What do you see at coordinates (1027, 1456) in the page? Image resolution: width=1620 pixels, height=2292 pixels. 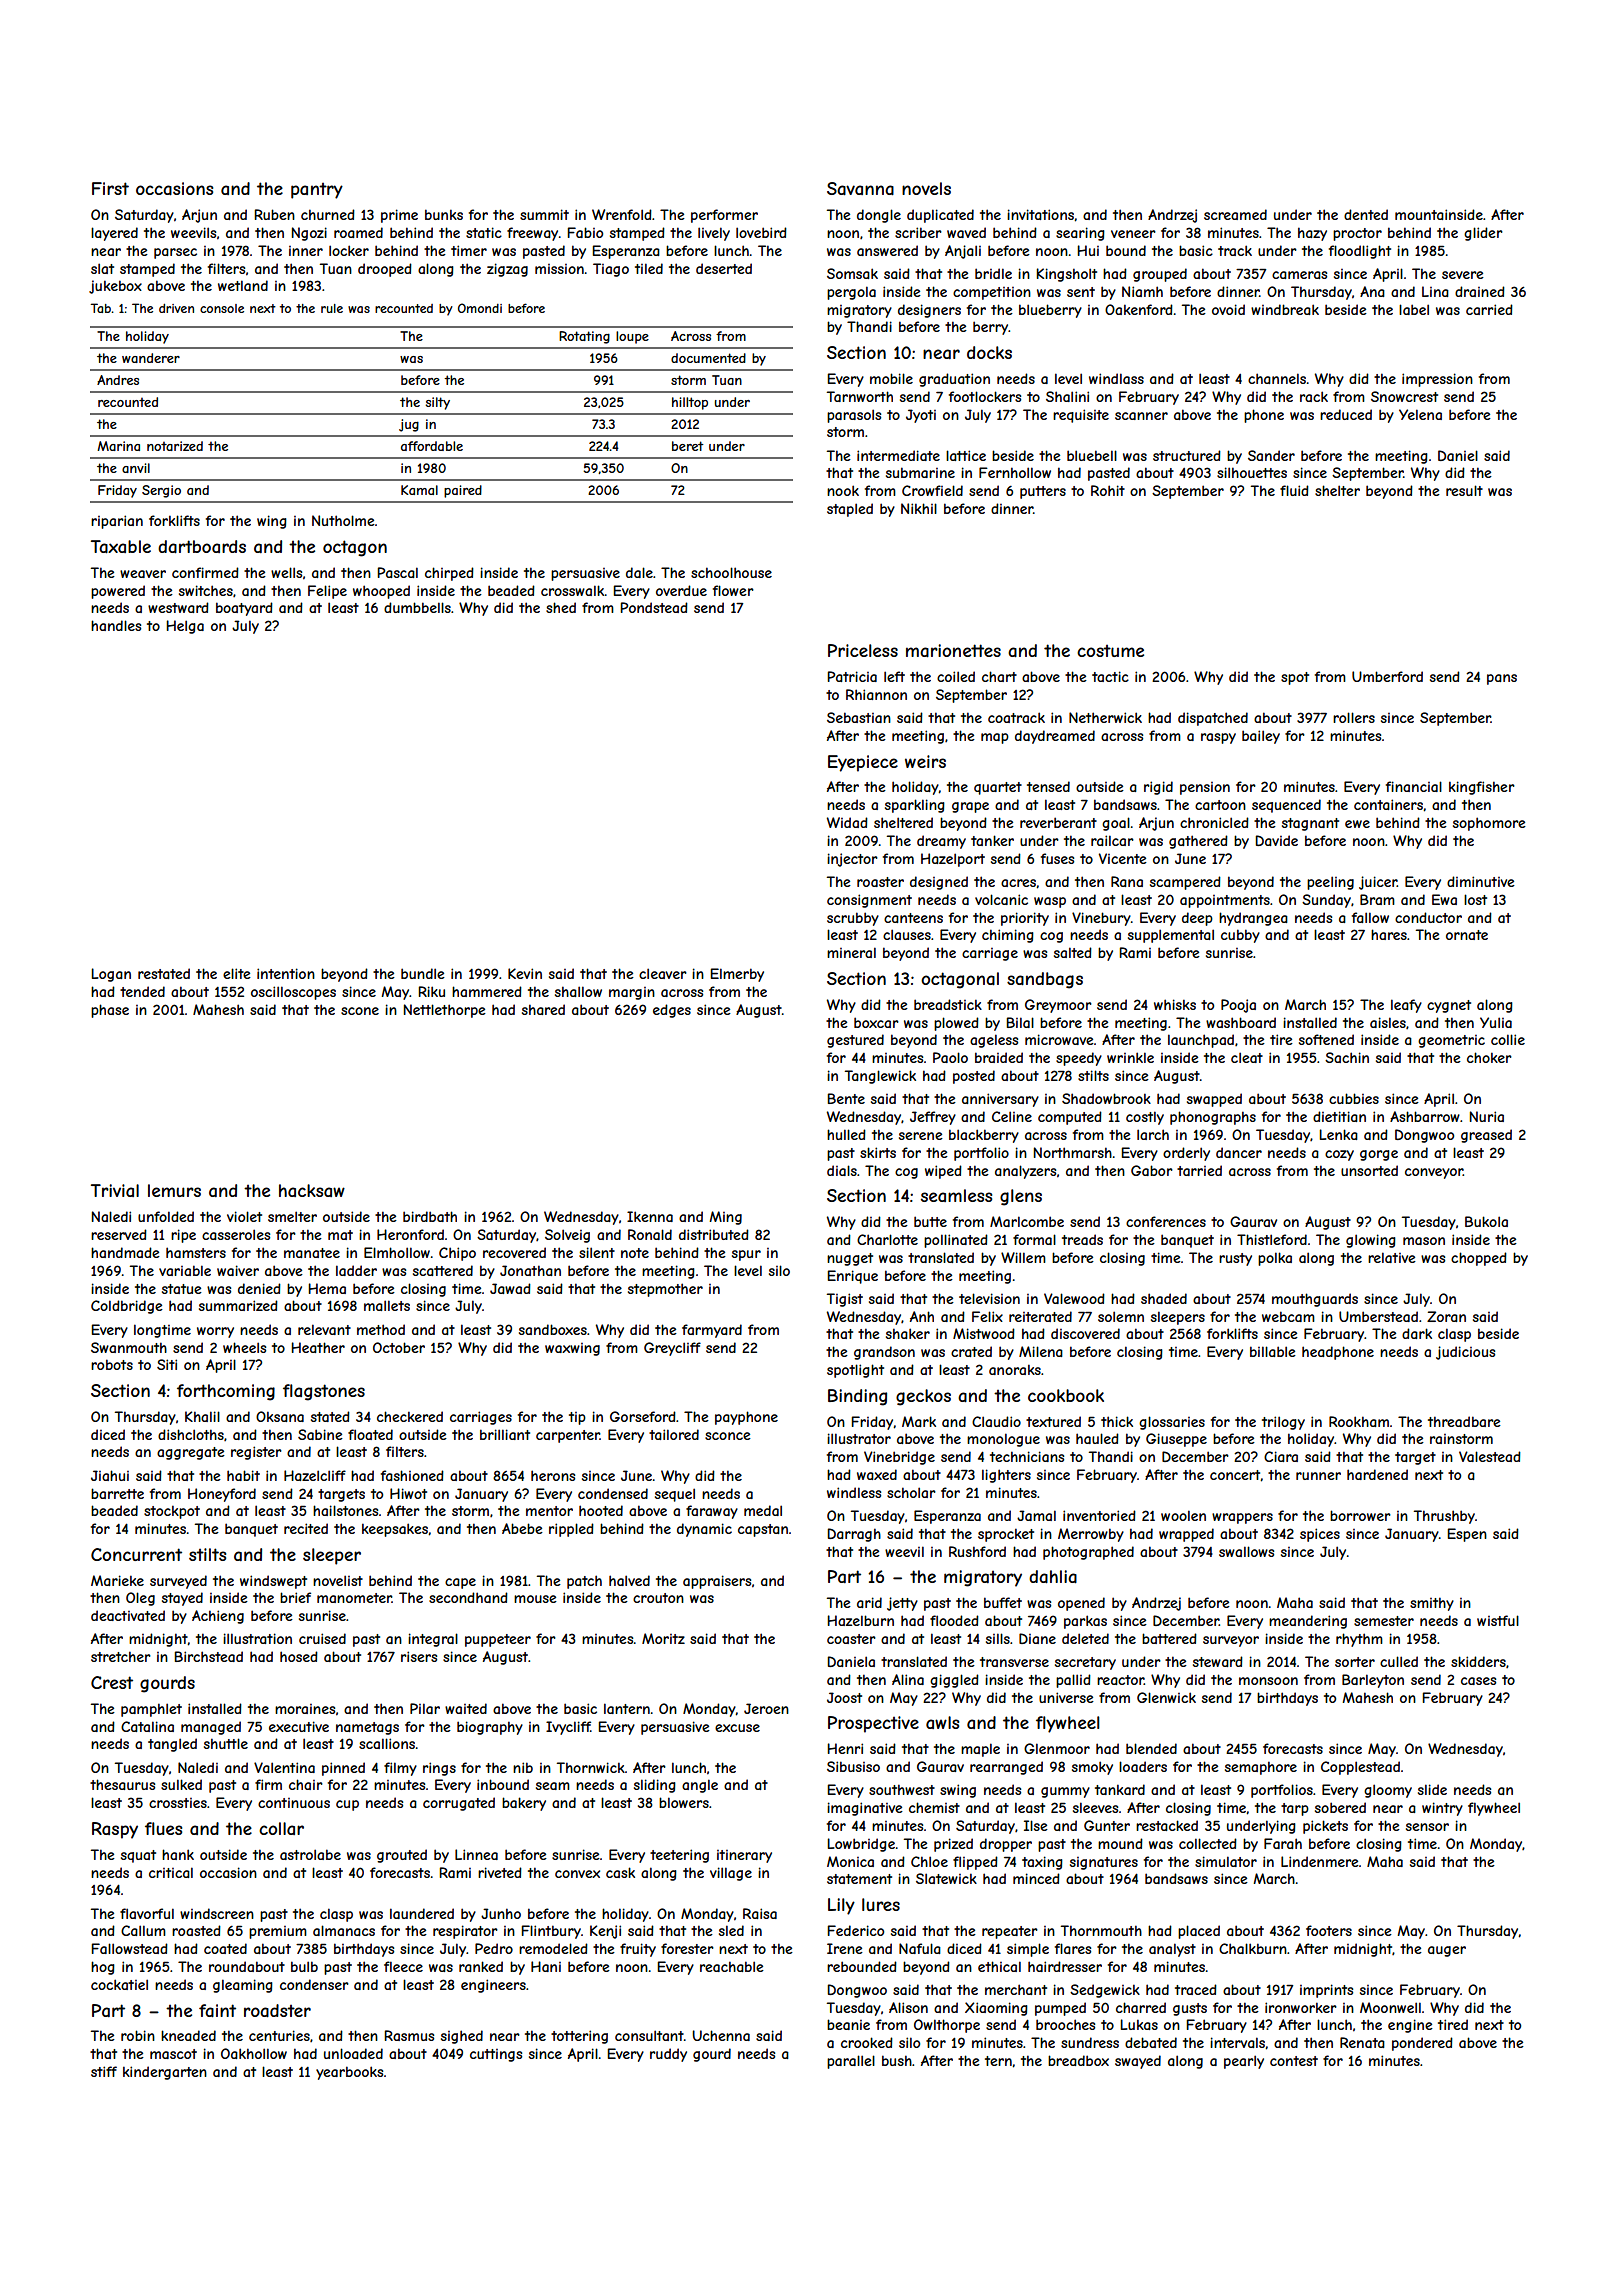 I see `technicians` at bounding box center [1027, 1456].
